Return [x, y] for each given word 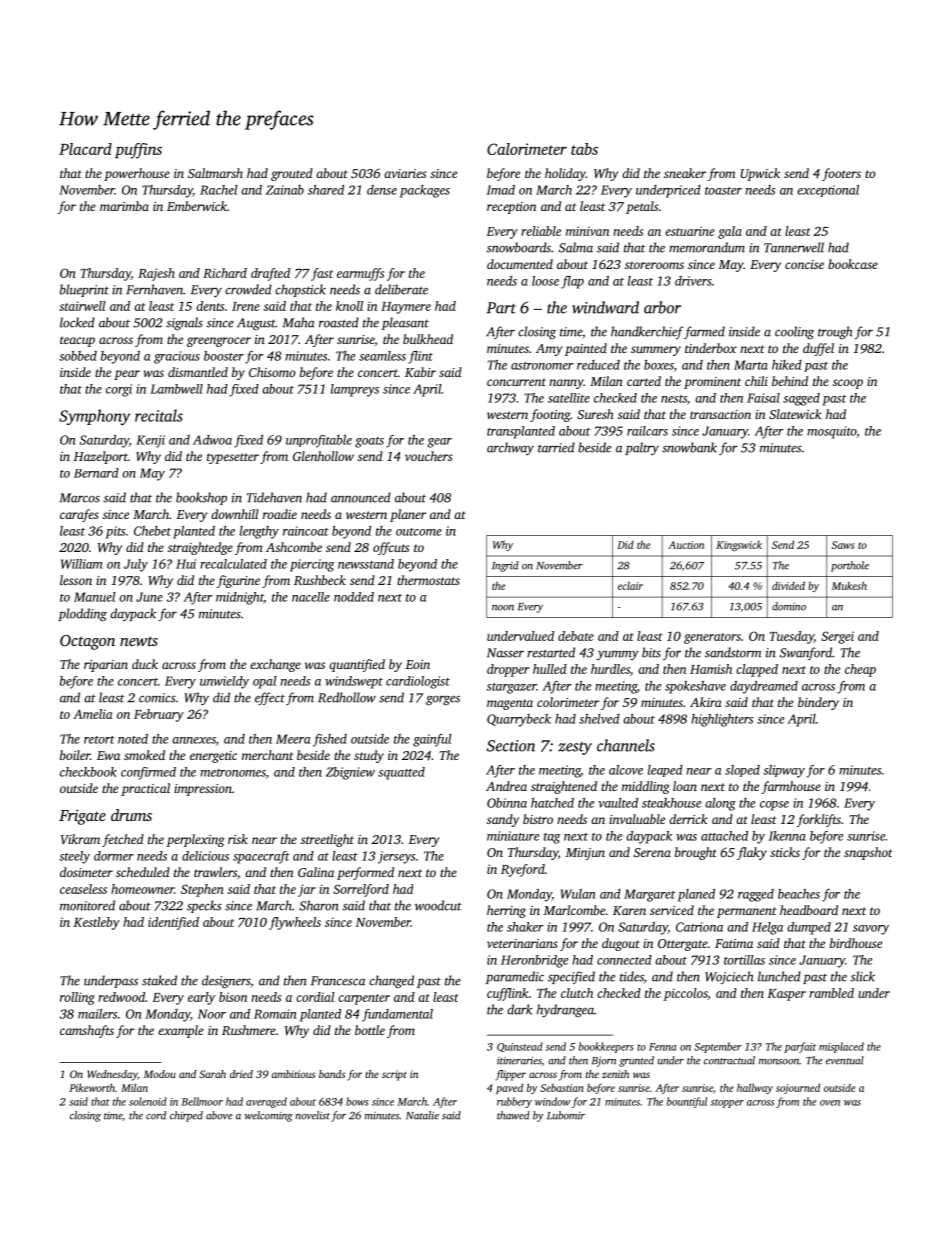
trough [835, 332]
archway [510, 448]
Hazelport [100, 457]
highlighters [722, 720]
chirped [186, 1116]
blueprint [84, 290]
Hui [186, 564]
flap [572, 282]
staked [159, 980]
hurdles [610, 669]
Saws [843, 545]
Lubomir [566, 1115]
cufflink [508, 994]
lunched [779, 976]
